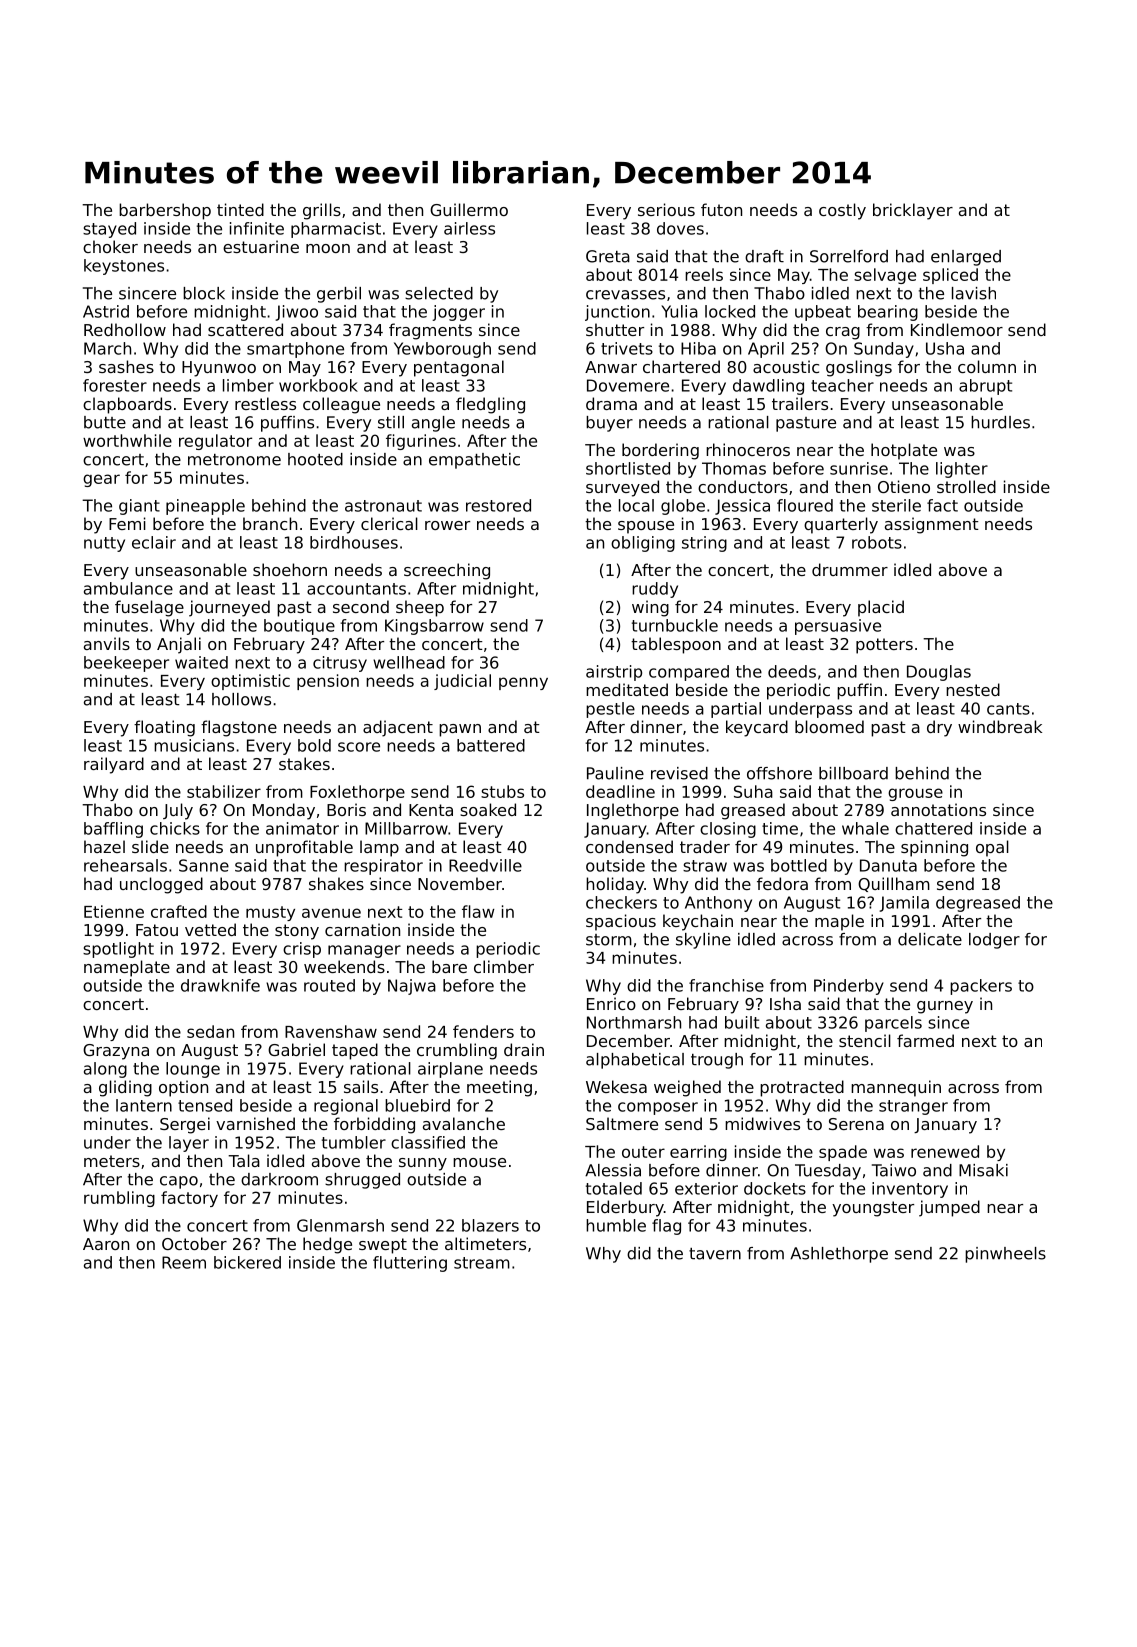 Image resolution: width=1137 pixels, height=1647 pixels. Describe the element at coordinates (204, 293) in the screenshot. I see `block` at that location.
